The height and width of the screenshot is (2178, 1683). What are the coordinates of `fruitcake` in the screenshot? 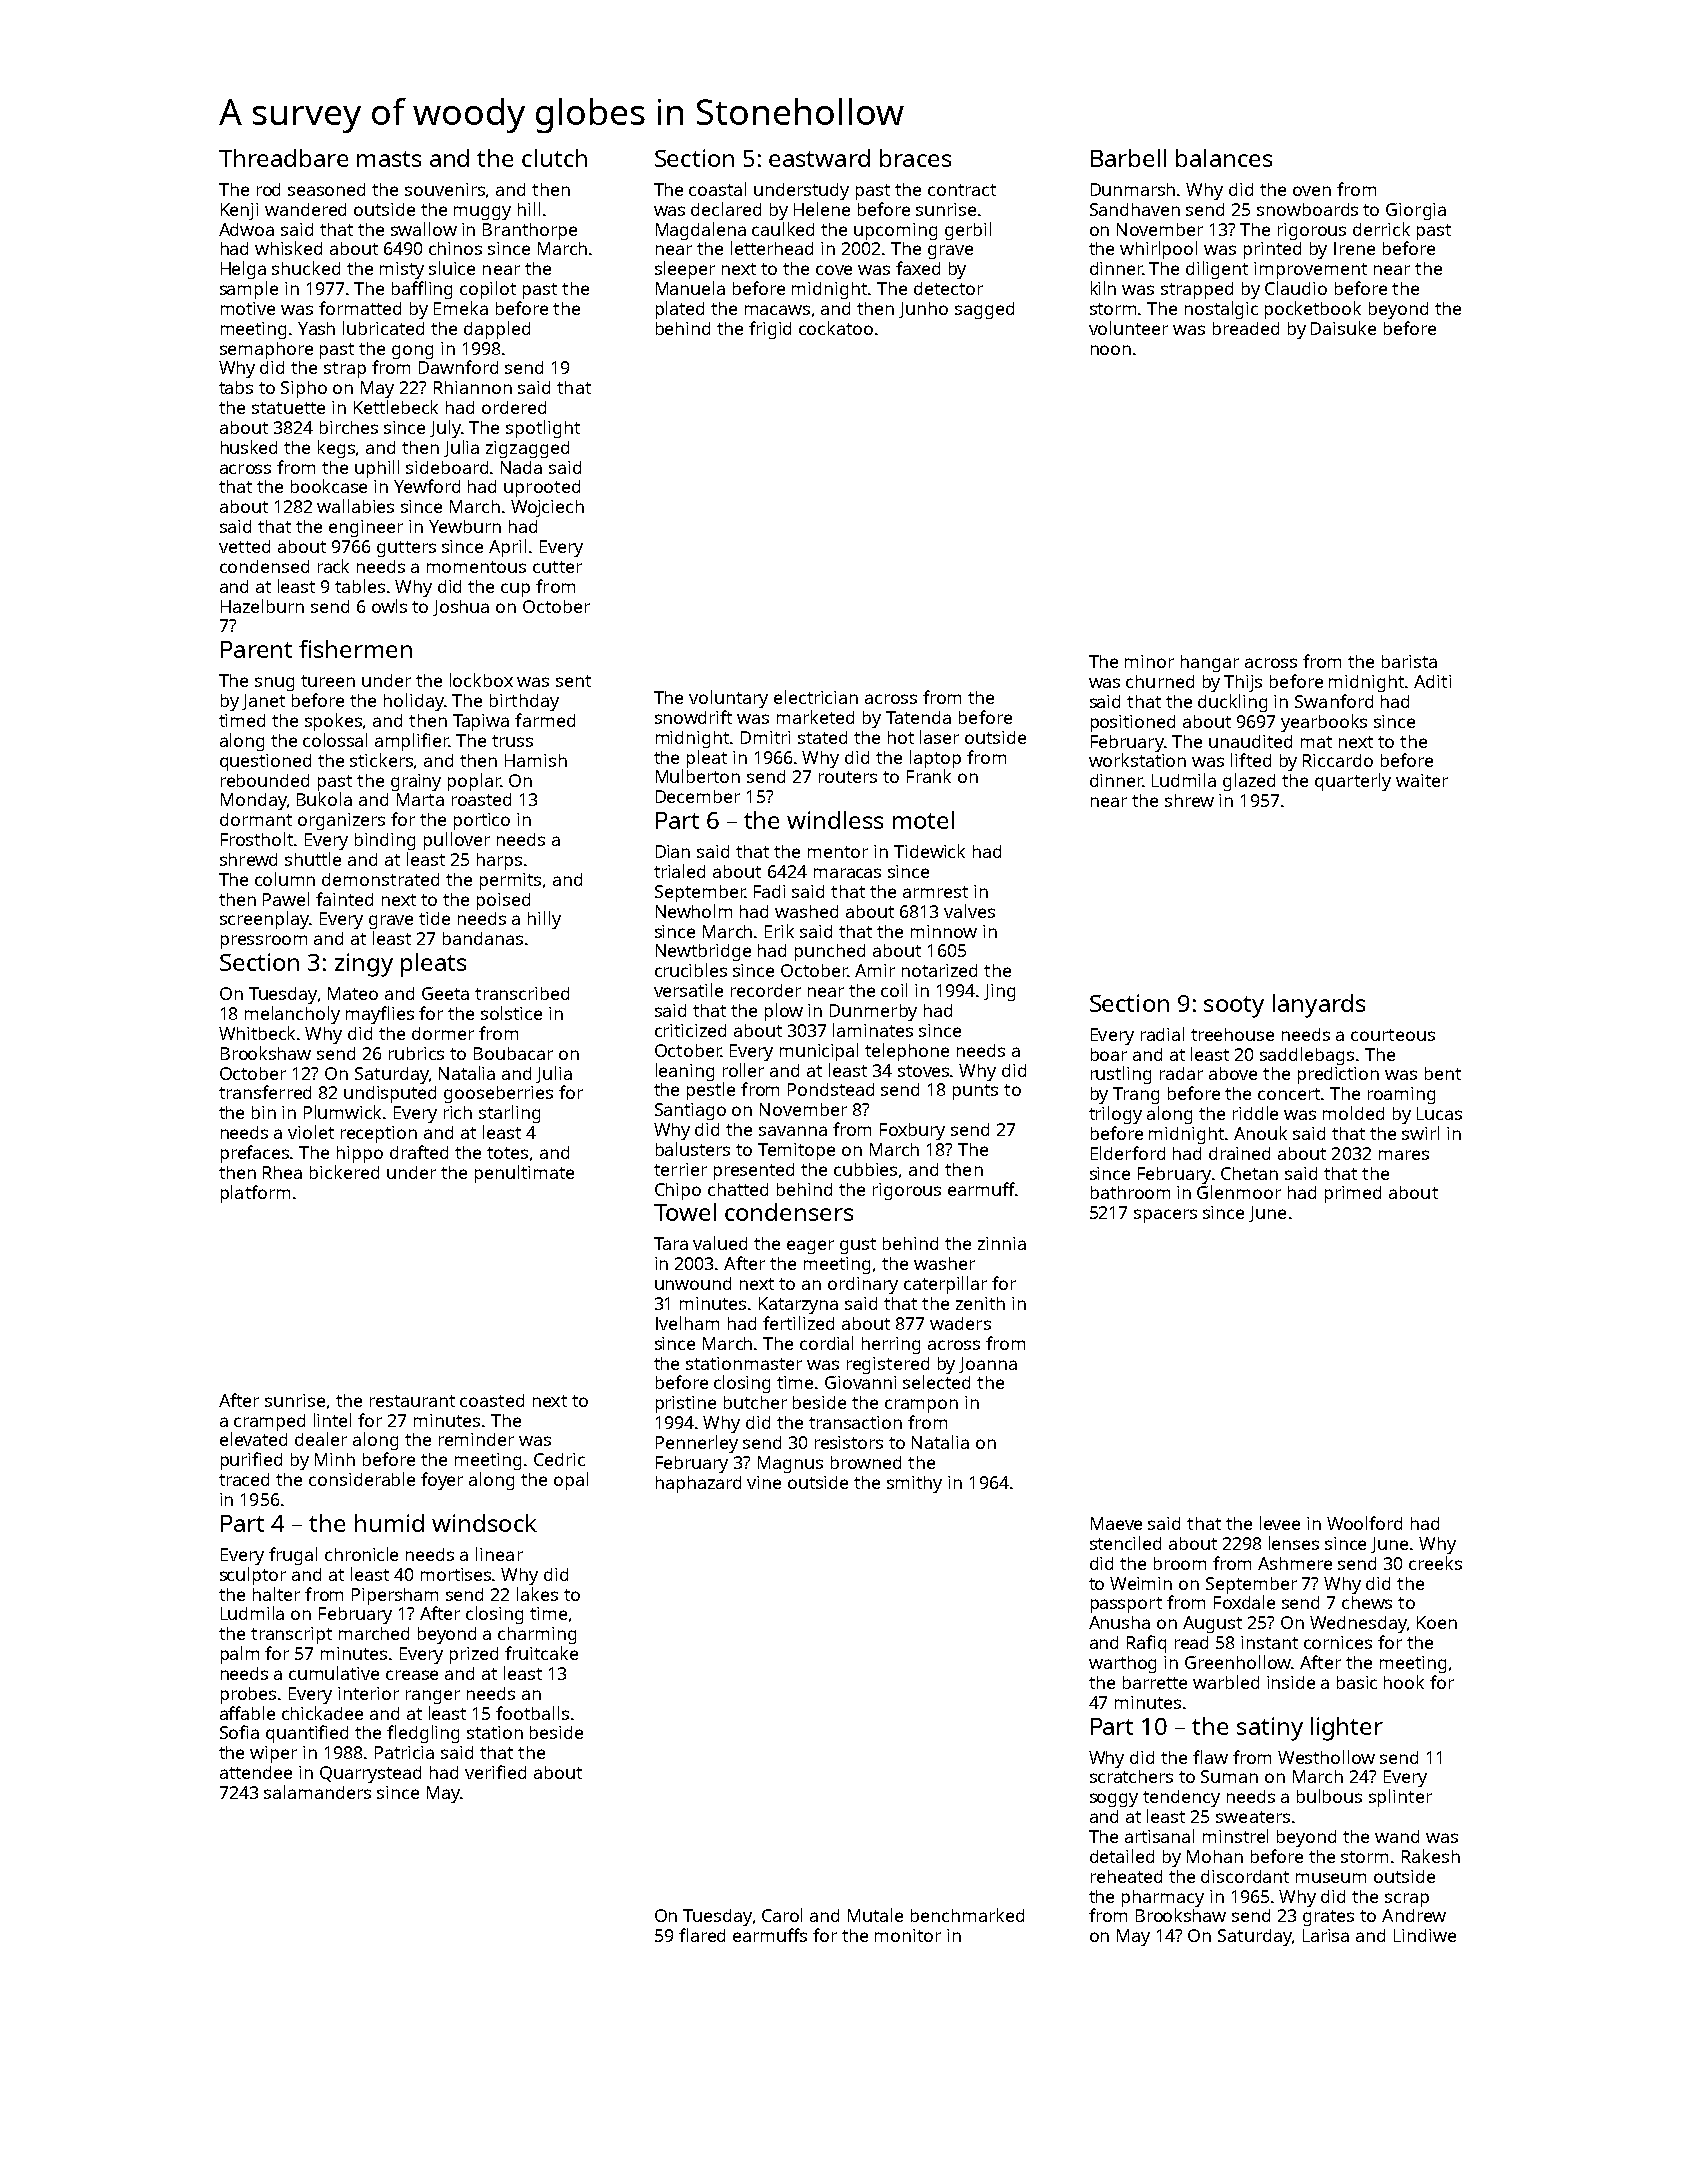 It's located at (541, 1653).
